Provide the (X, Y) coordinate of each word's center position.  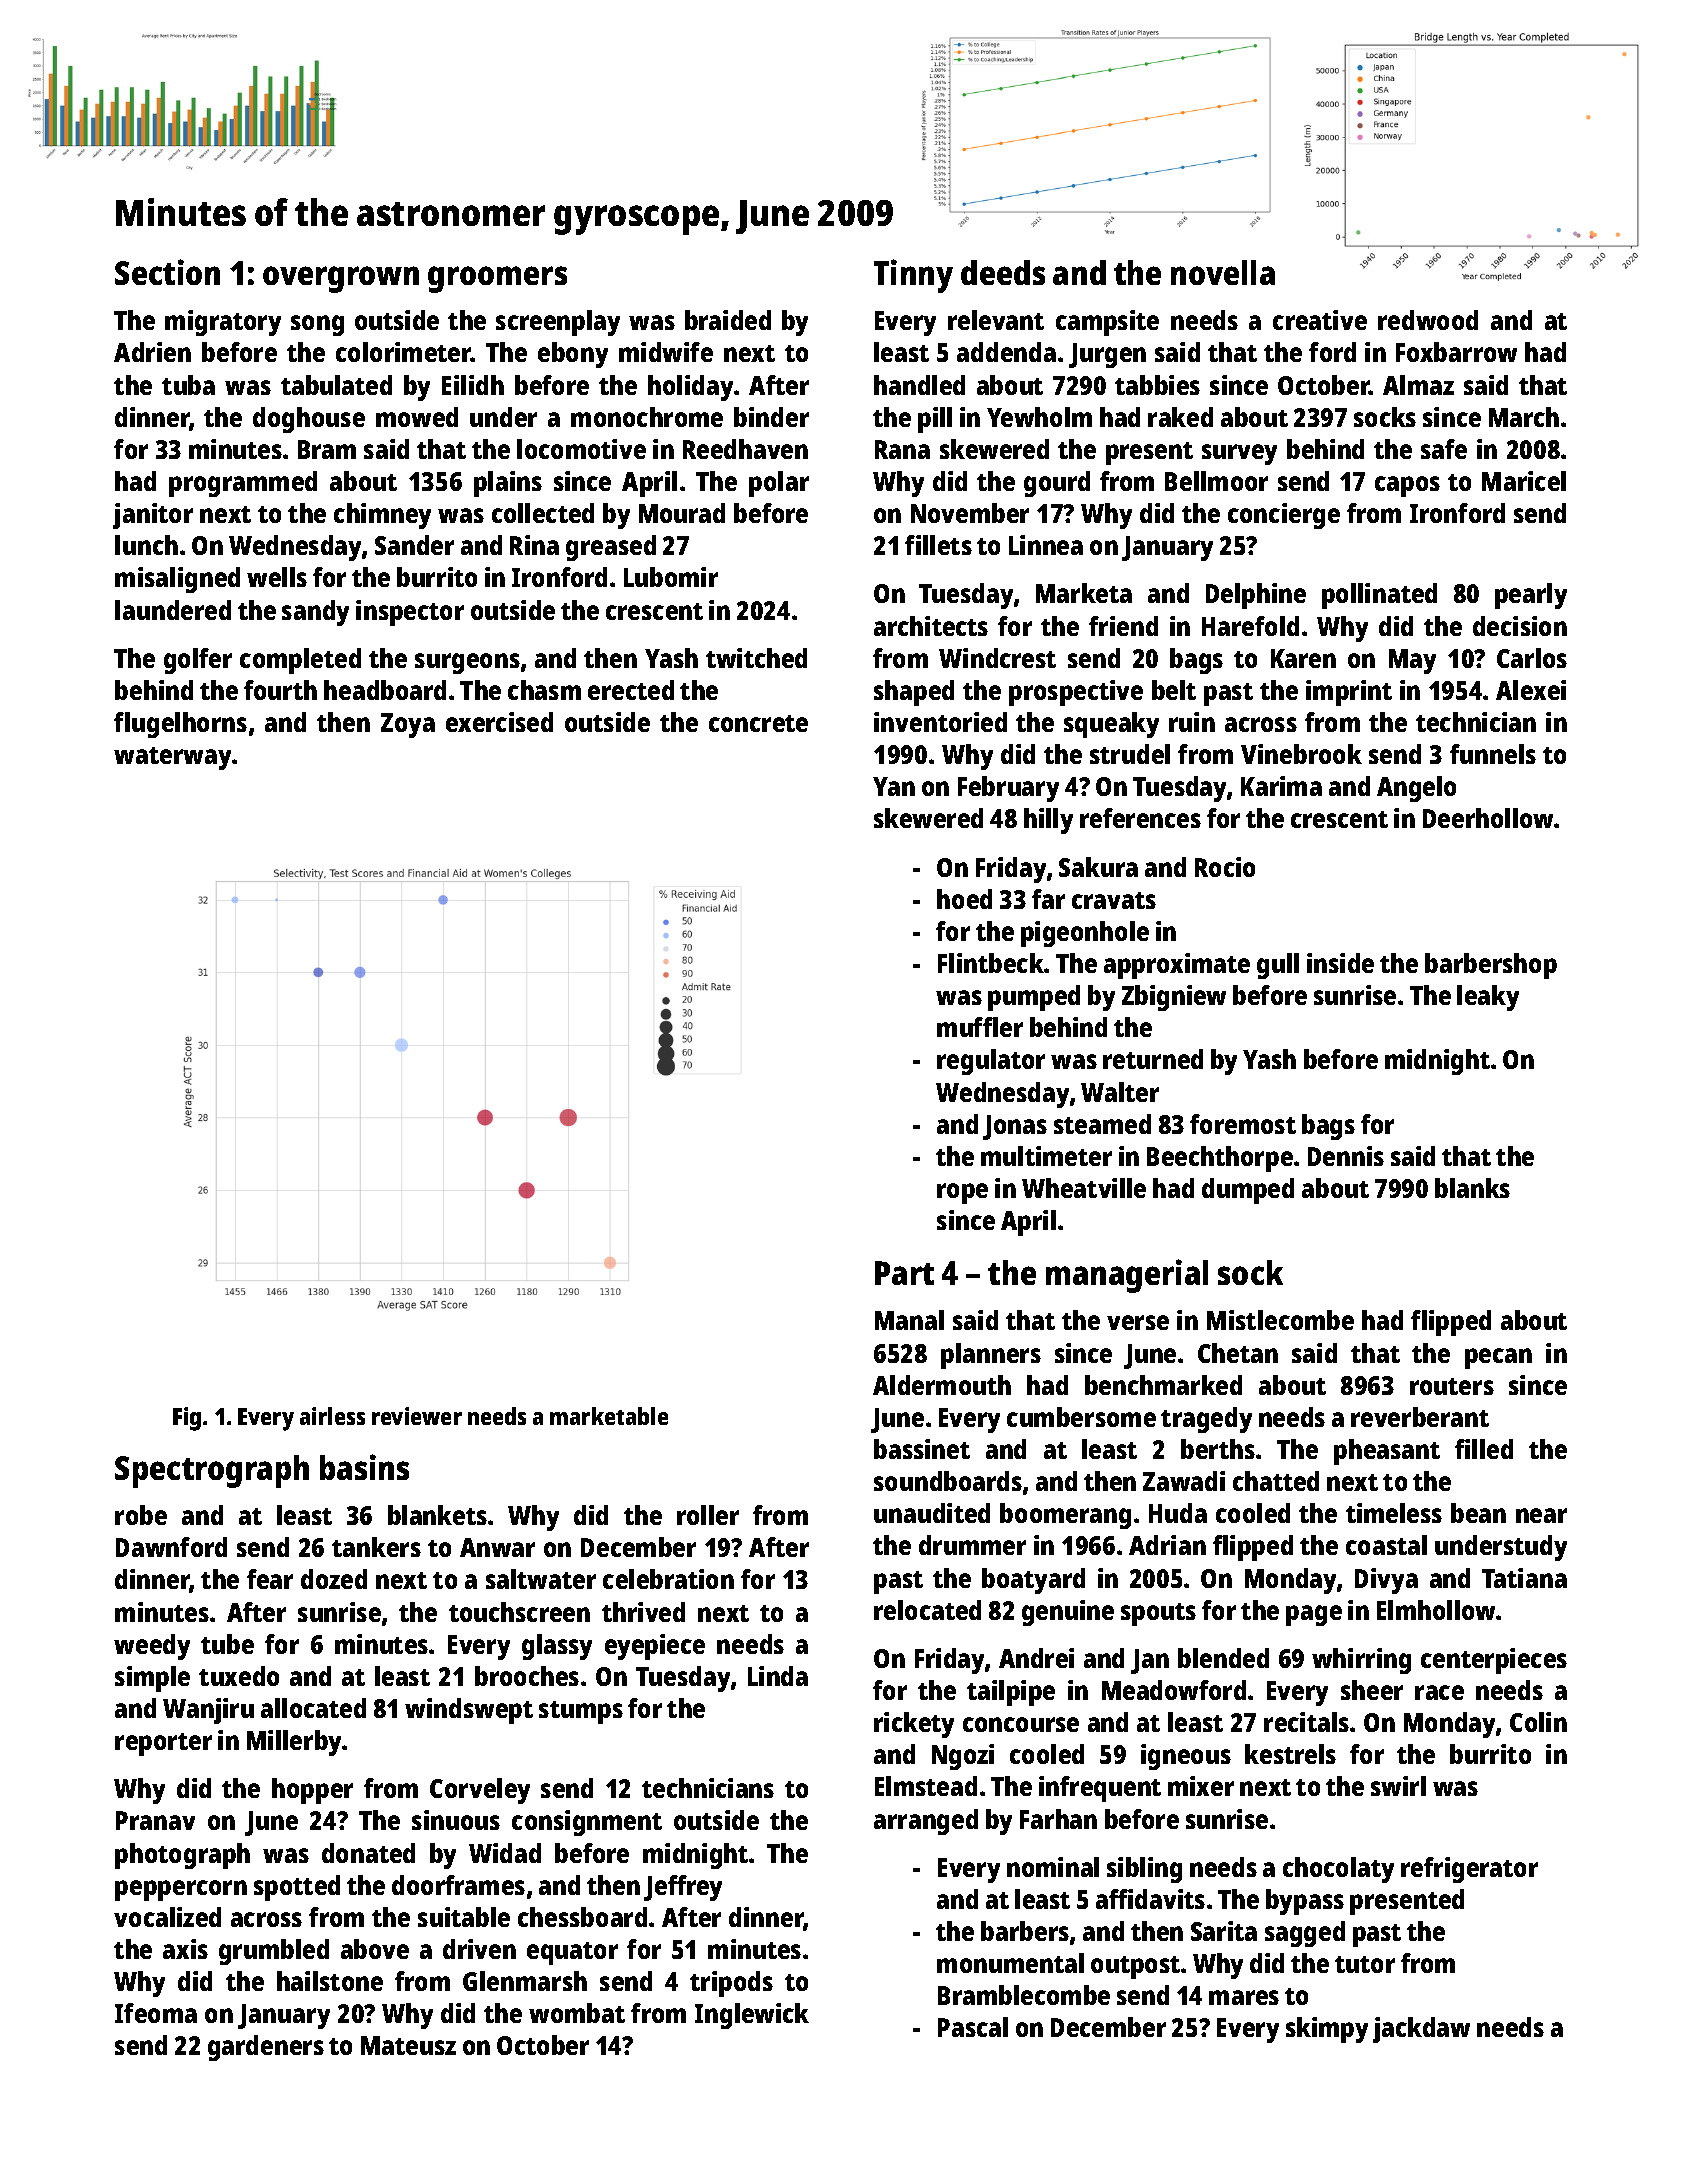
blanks (1472, 1188)
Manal (909, 1320)
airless (332, 1416)
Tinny (913, 276)
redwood (1428, 320)
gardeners (266, 2048)
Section (167, 272)
